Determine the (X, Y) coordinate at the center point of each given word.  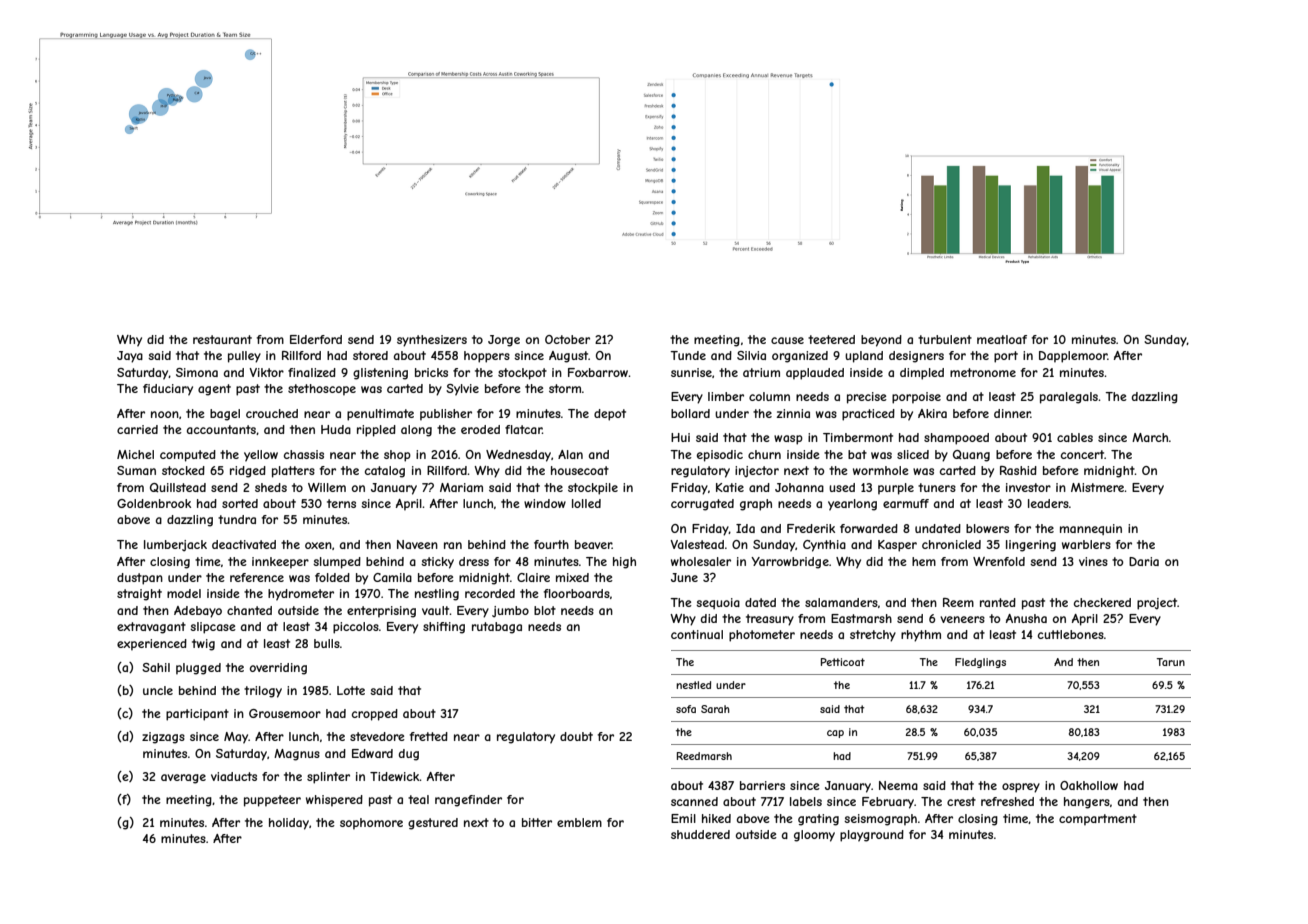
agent (214, 390)
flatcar (524, 429)
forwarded (869, 528)
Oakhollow (1089, 785)
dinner (1012, 413)
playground (872, 836)
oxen (318, 545)
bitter (537, 822)
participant (197, 715)
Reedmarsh (704, 756)
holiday (289, 824)
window (545, 503)
